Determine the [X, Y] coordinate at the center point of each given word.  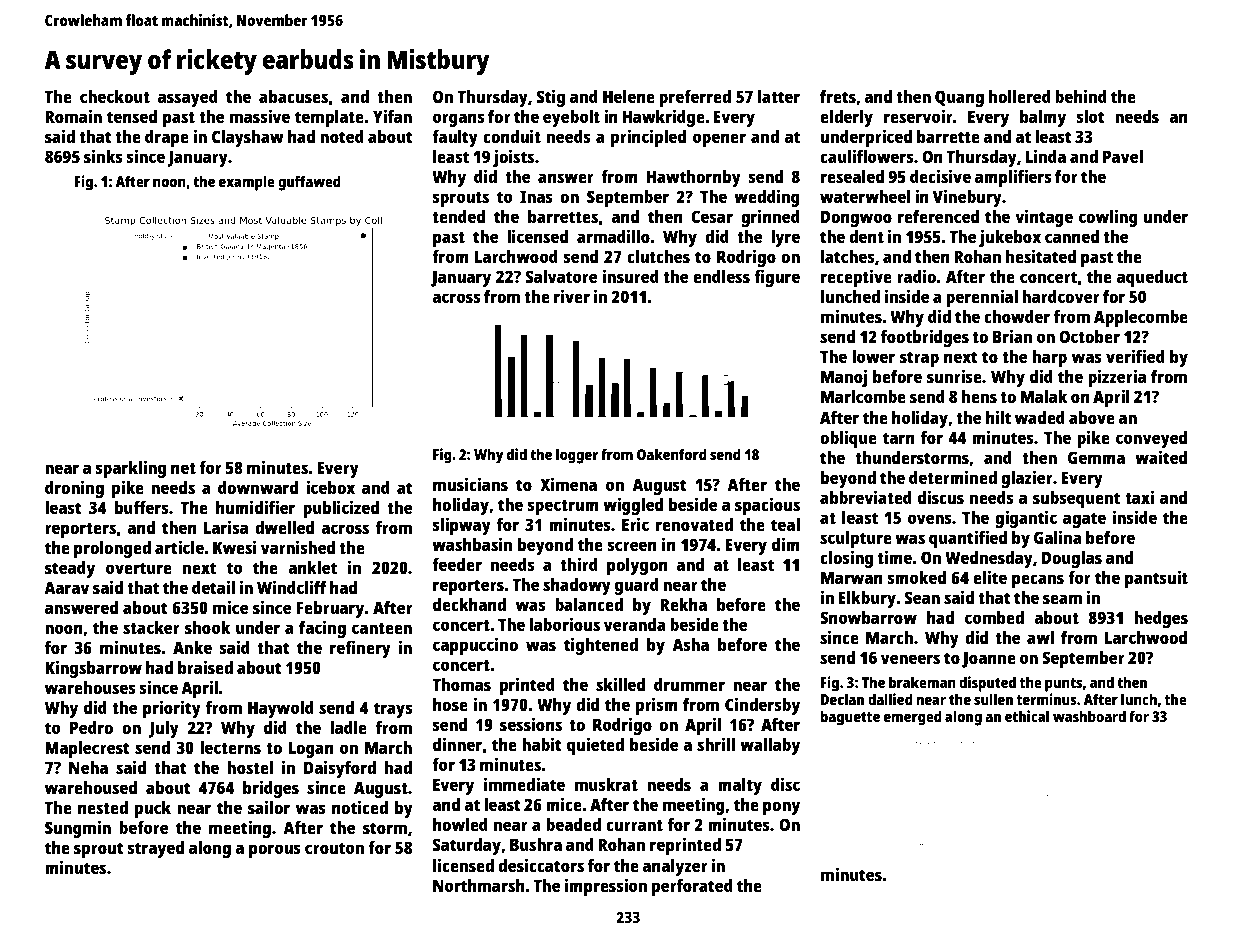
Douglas [1072, 559]
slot [1091, 116]
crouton [334, 848]
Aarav [66, 587]
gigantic [1026, 519]
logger [577, 456]
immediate [524, 784]
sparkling [131, 469]
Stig [551, 98]
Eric [635, 524]
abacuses [293, 96]
